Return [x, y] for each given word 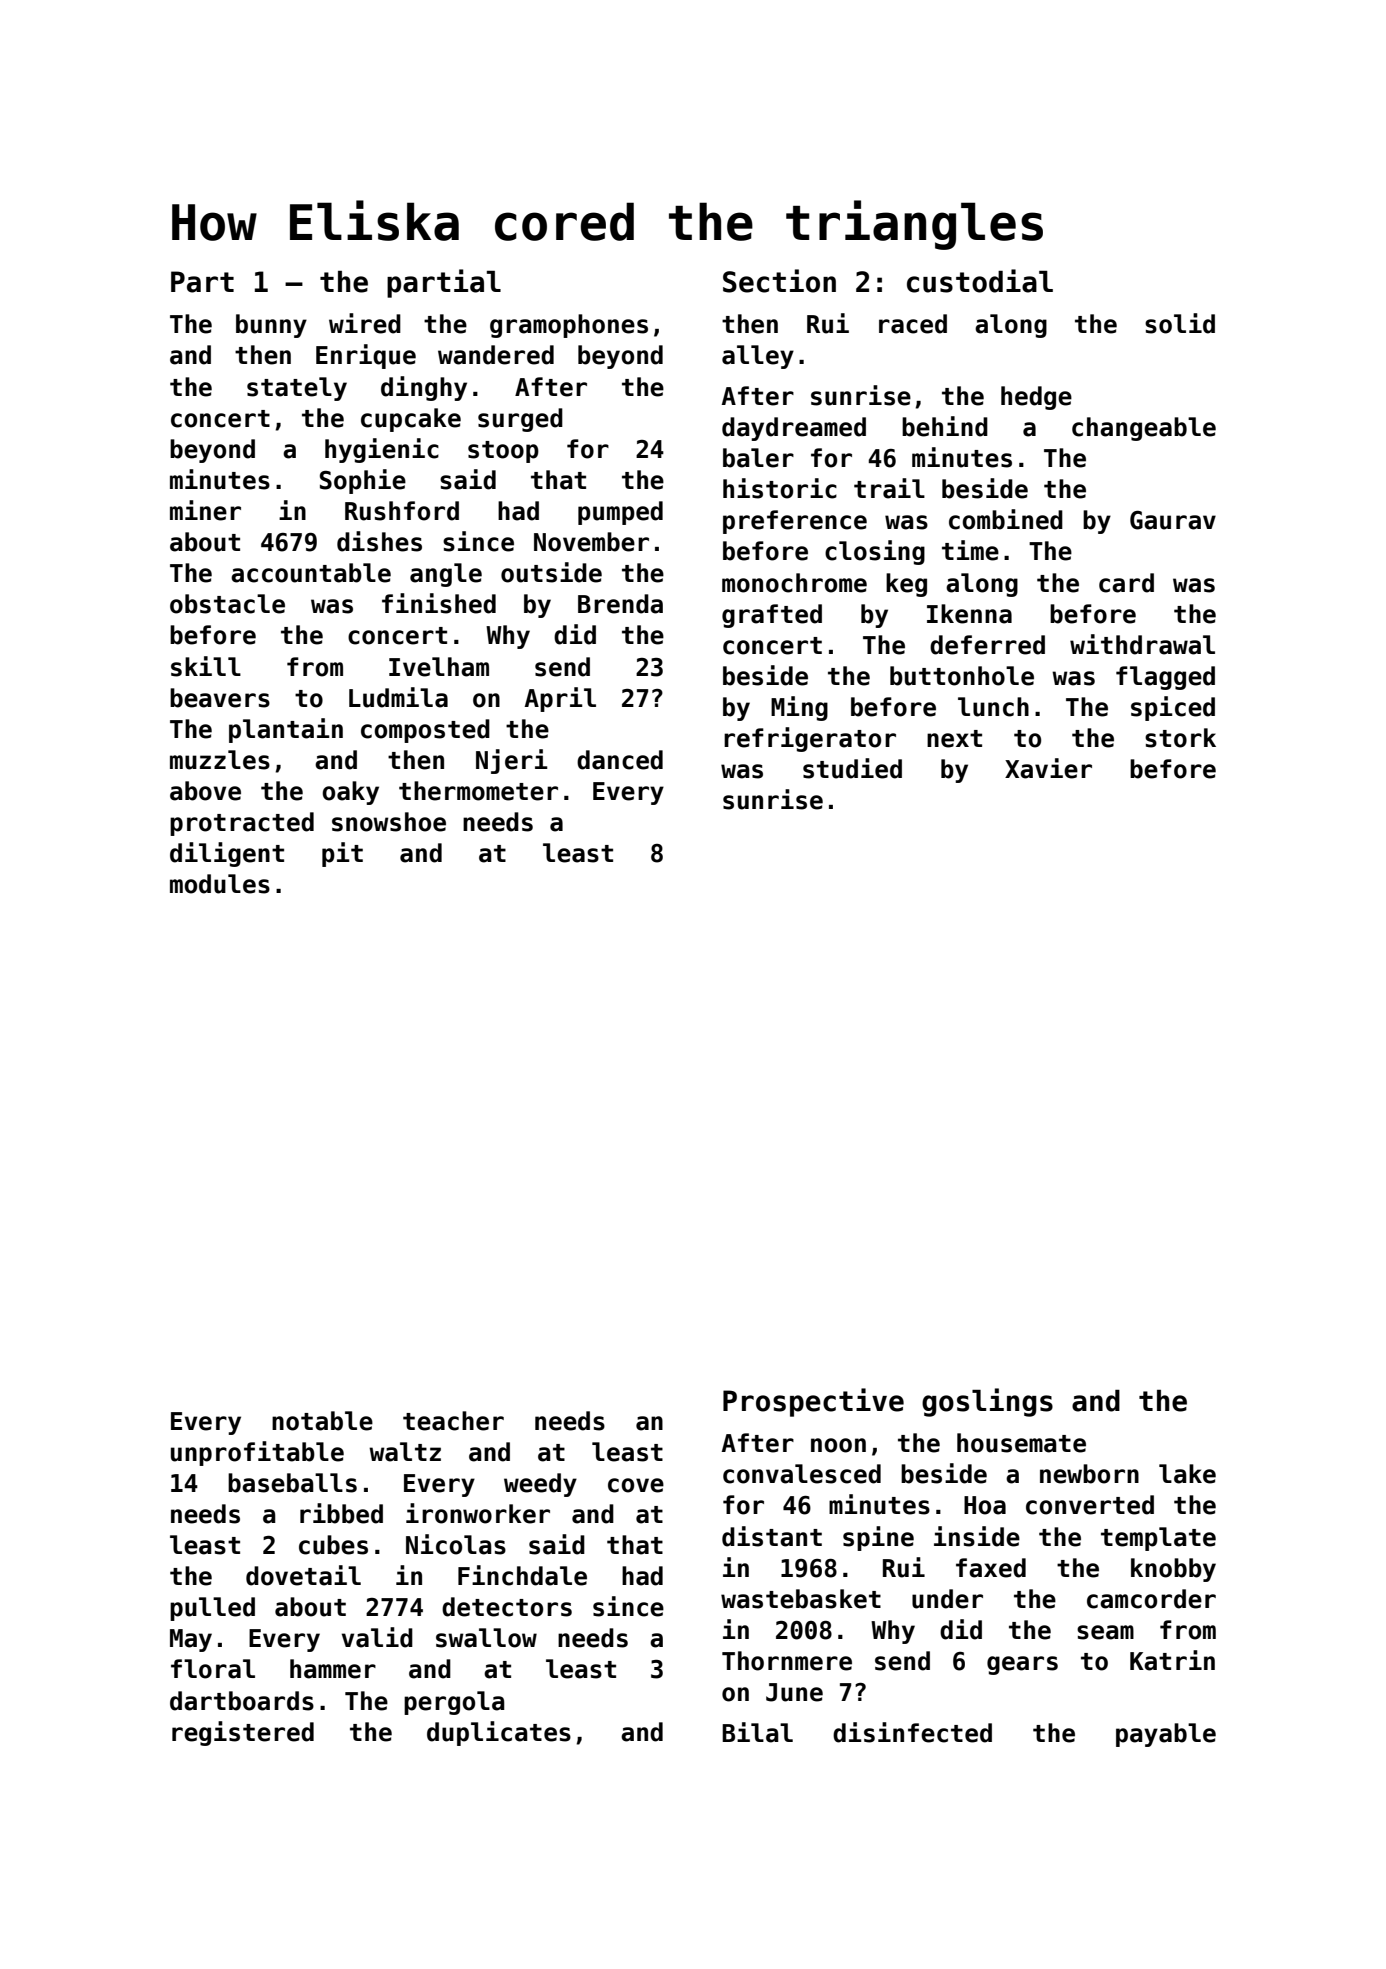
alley [758, 357]
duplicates [499, 1733]
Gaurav [1173, 520]
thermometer [478, 791]
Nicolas [456, 1544]
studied [852, 768]
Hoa [985, 1505]
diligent [227, 854]
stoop [503, 452]
